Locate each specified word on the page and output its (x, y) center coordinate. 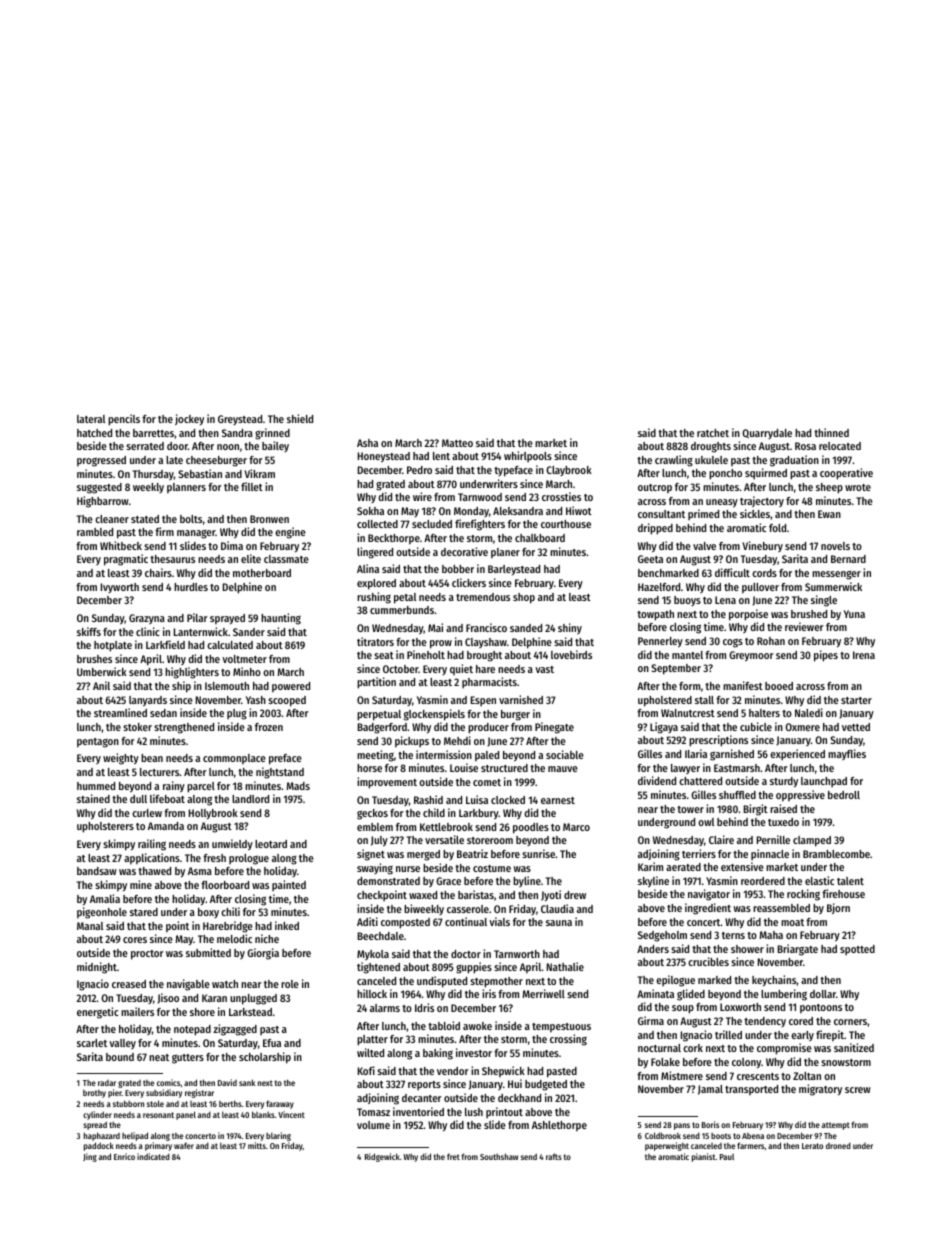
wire (422, 496)
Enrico (124, 1156)
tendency (765, 1022)
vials (499, 921)
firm (164, 531)
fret (453, 1156)
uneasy (722, 503)
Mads (298, 786)
